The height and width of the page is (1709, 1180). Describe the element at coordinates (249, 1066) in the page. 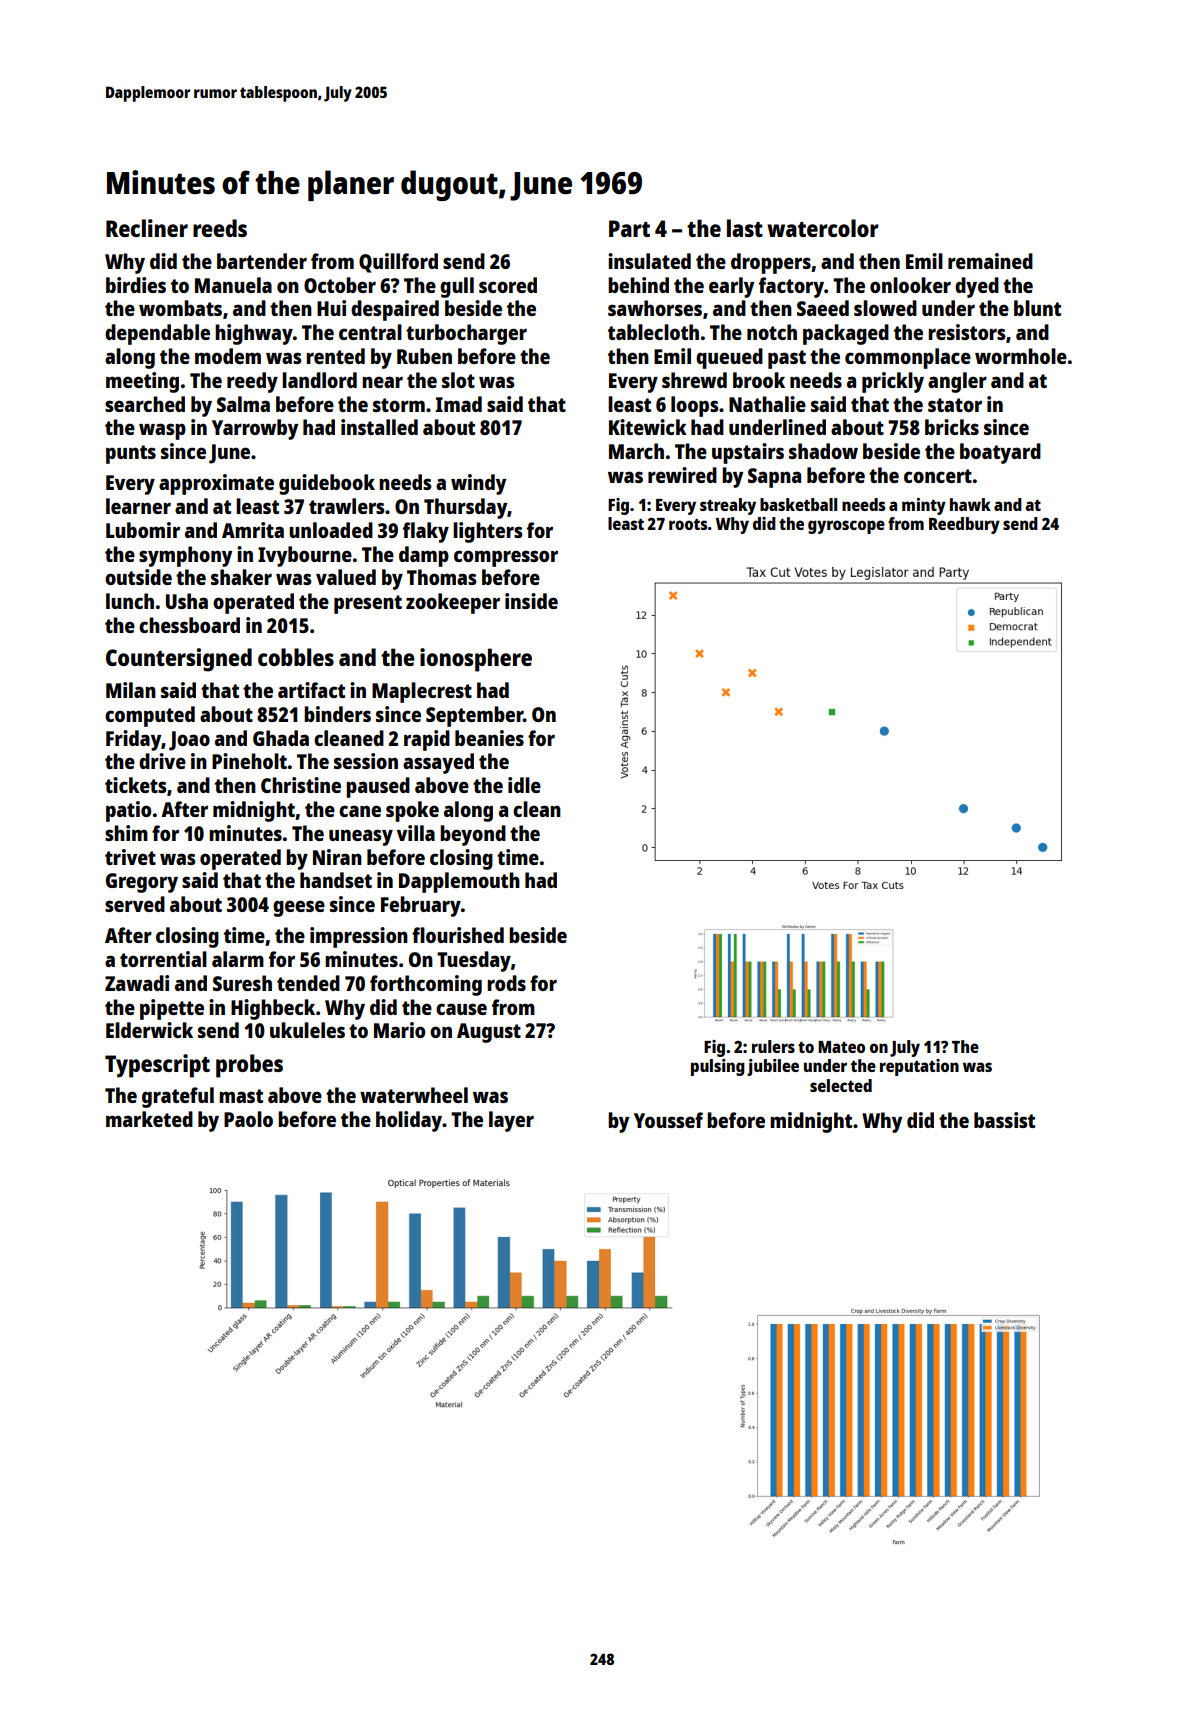

I see `probes` at that location.
